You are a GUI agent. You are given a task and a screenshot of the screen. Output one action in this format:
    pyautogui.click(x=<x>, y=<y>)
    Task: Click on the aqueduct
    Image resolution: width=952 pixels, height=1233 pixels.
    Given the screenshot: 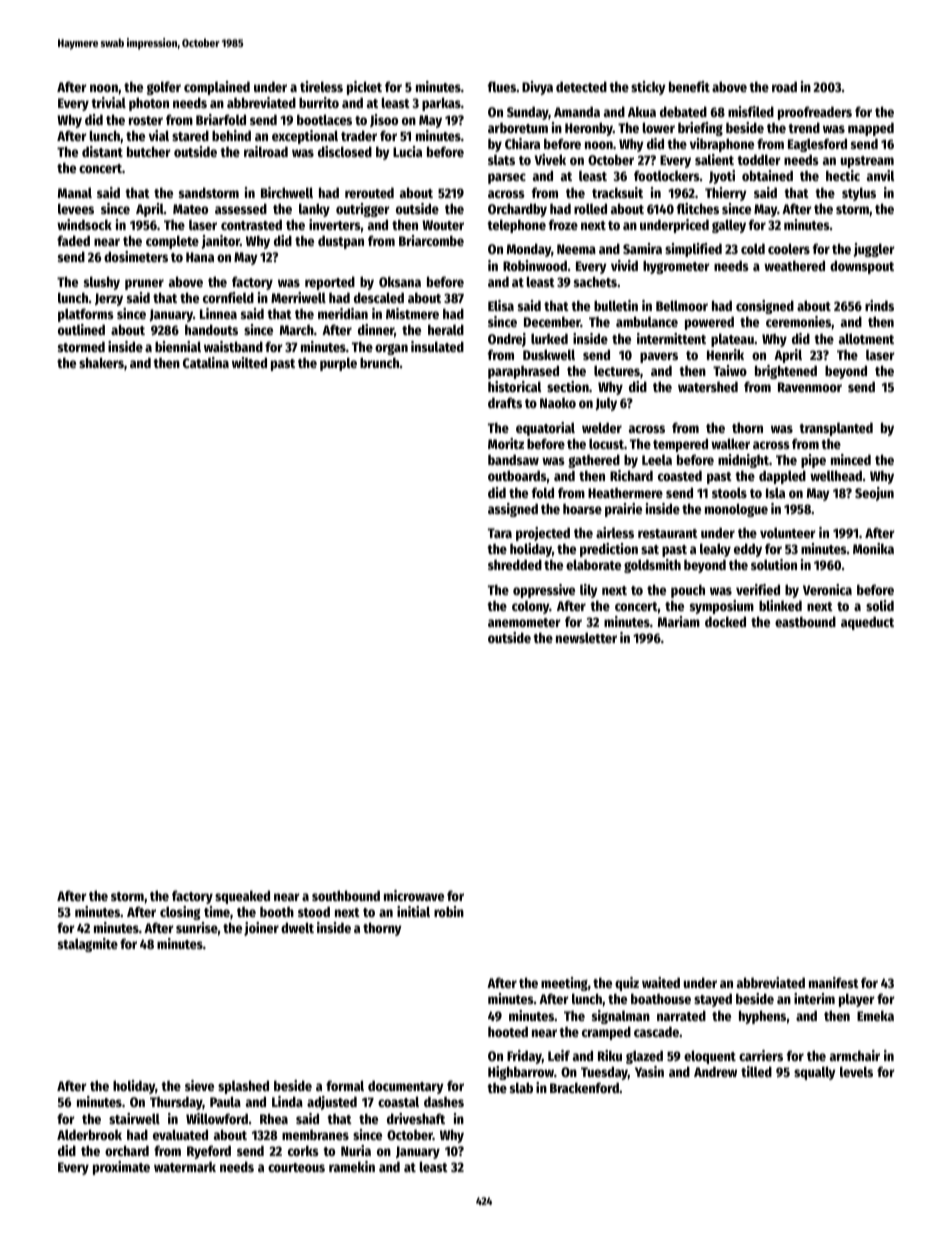 What is the action you would take?
    pyautogui.click(x=867, y=623)
